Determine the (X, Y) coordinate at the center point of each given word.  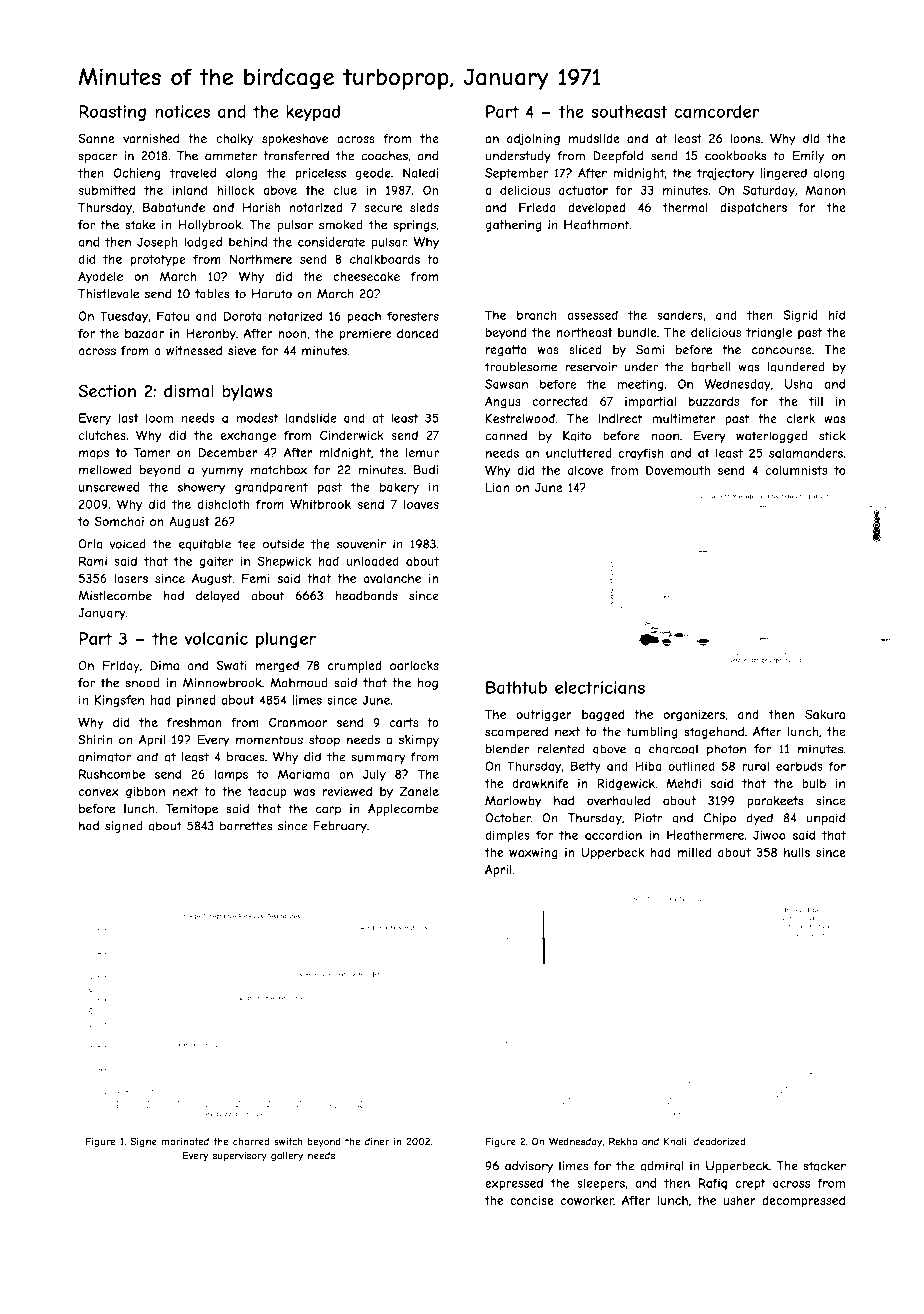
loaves (421, 504)
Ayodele (100, 277)
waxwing (533, 854)
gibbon (145, 793)
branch (537, 315)
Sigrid (800, 316)
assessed (592, 315)
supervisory (240, 1156)
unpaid (826, 819)
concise (532, 1200)
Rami (93, 561)
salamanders (806, 453)
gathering (513, 226)
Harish (262, 207)
